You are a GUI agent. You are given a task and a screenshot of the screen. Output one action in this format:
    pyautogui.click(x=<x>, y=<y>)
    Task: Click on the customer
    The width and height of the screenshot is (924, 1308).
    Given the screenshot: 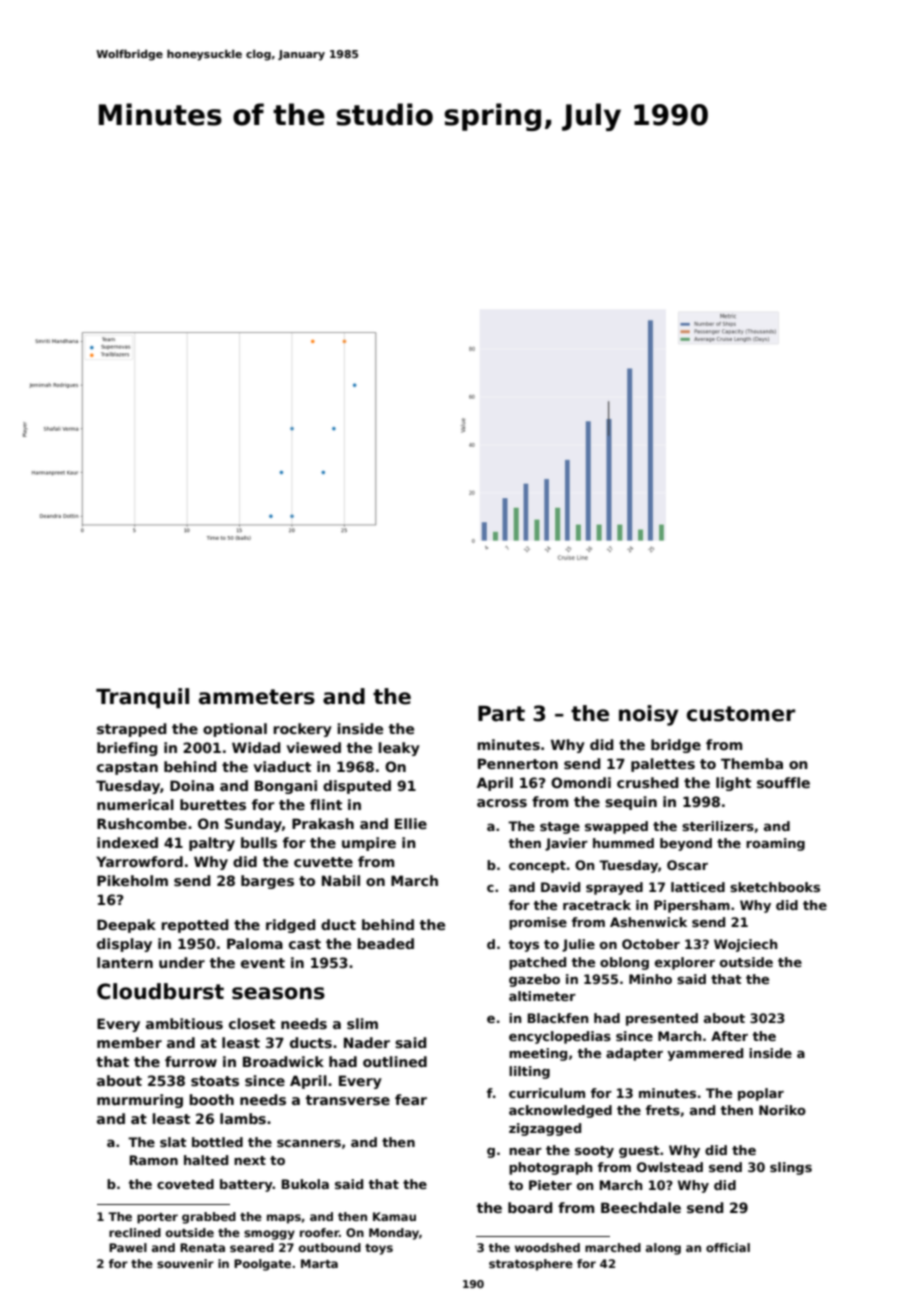 What is the action you would take?
    pyautogui.click(x=741, y=714)
